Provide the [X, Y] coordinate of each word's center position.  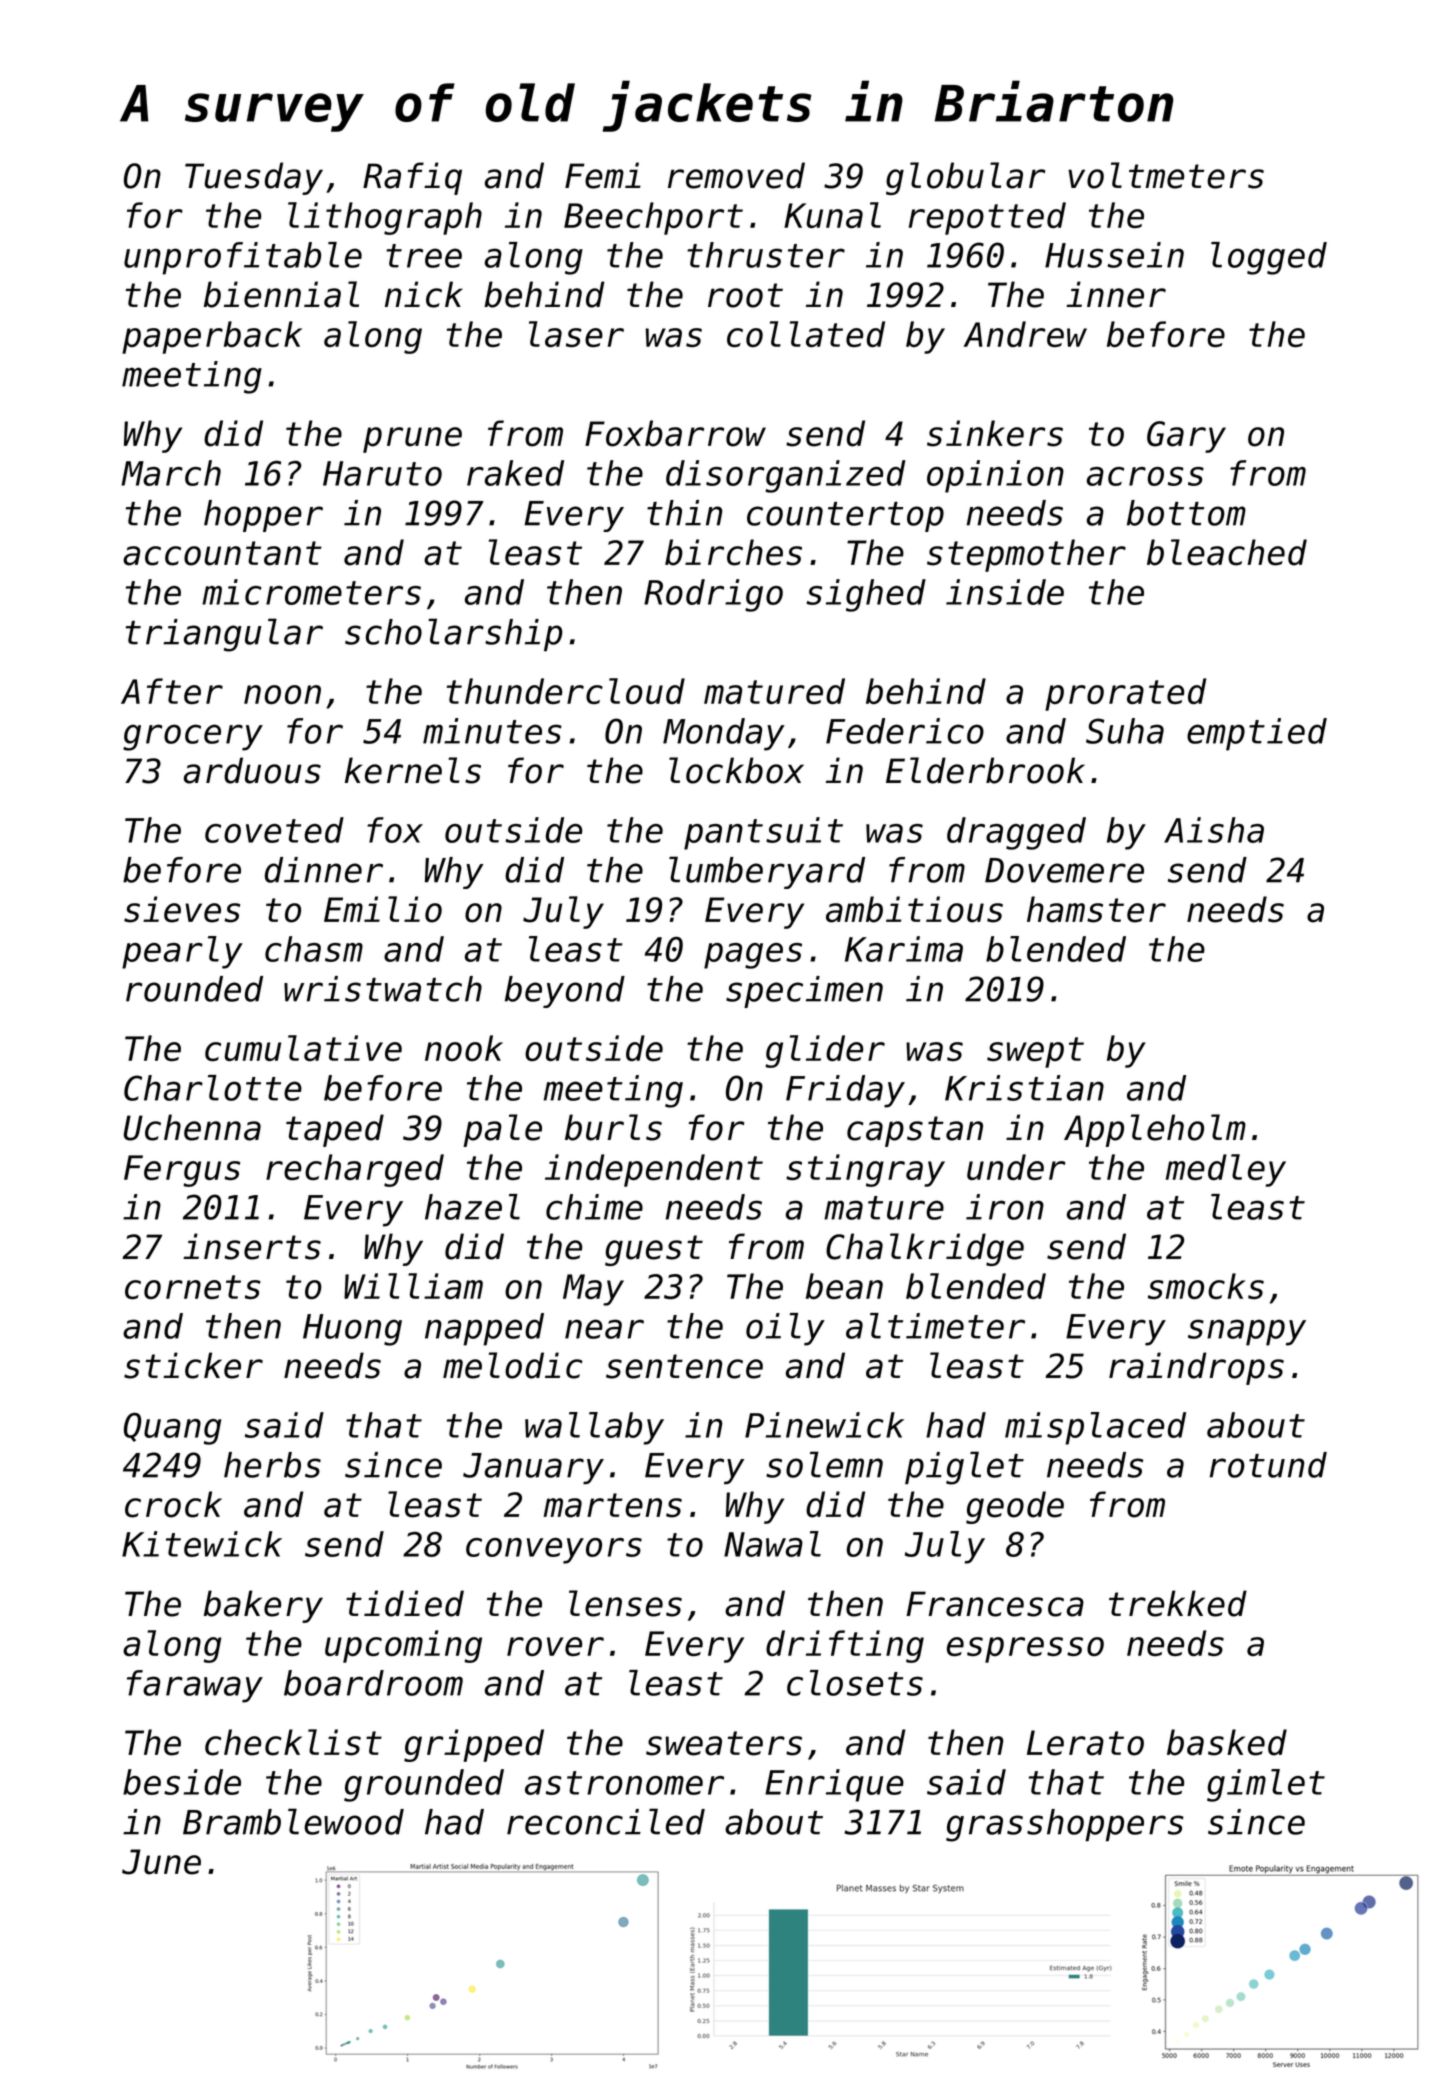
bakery [263, 1606]
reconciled [606, 1821]
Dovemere [1064, 870]
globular [965, 178]
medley [1226, 1170]
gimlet [1266, 1785]
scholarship [454, 634]
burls [613, 1127]
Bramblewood [293, 1821]
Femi [603, 175]
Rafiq [412, 178]
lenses [625, 1603]
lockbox [736, 770]
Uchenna [192, 1127]
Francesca [995, 1604]
